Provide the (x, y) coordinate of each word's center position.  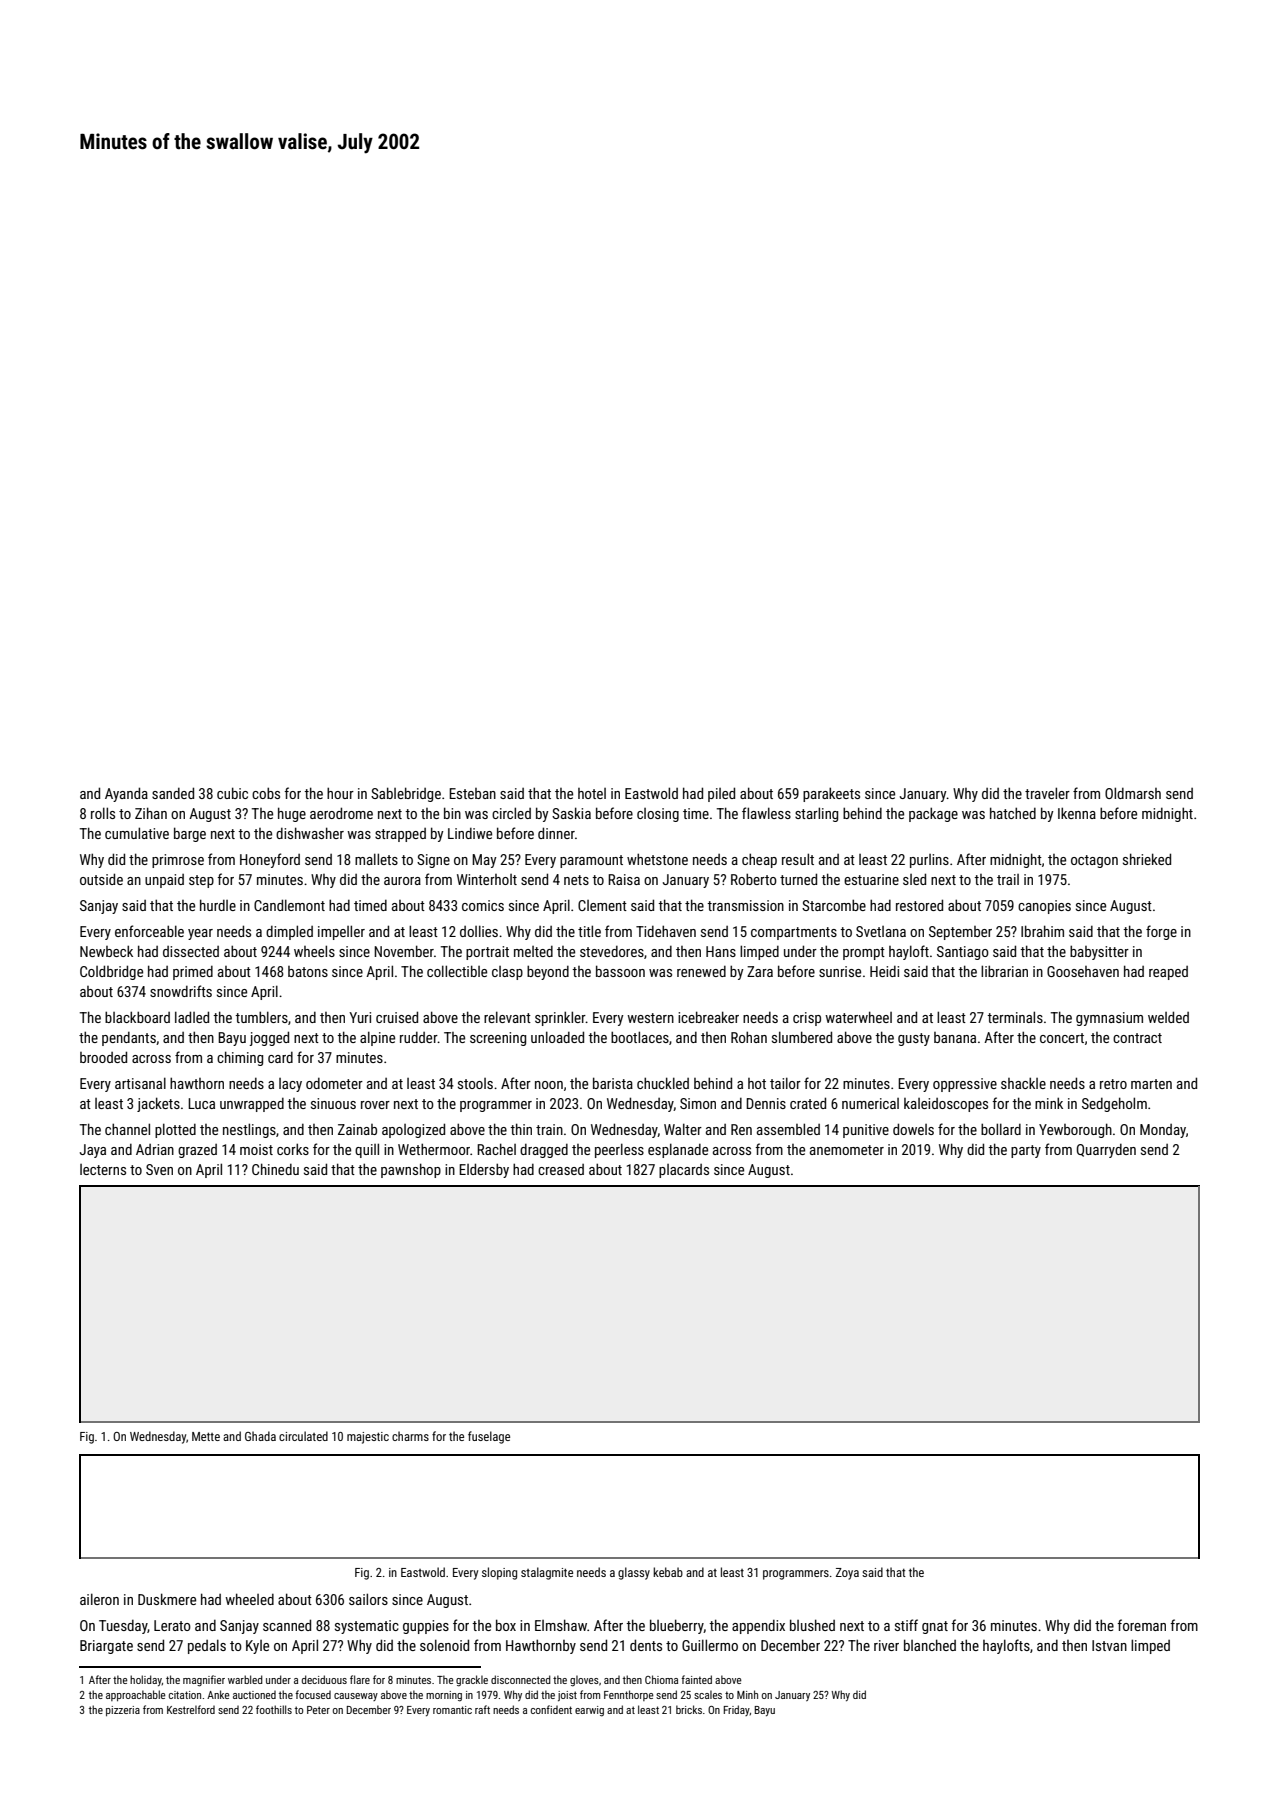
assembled (788, 1129)
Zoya (847, 1574)
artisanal (140, 1083)
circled (511, 813)
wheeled (249, 1599)
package (933, 814)
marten (1151, 1084)
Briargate (106, 1647)
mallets (376, 859)
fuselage (489, 1437)
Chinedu (275, 1169)
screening (498, 1039)
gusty (914, 1039)
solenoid (444, 1645)
